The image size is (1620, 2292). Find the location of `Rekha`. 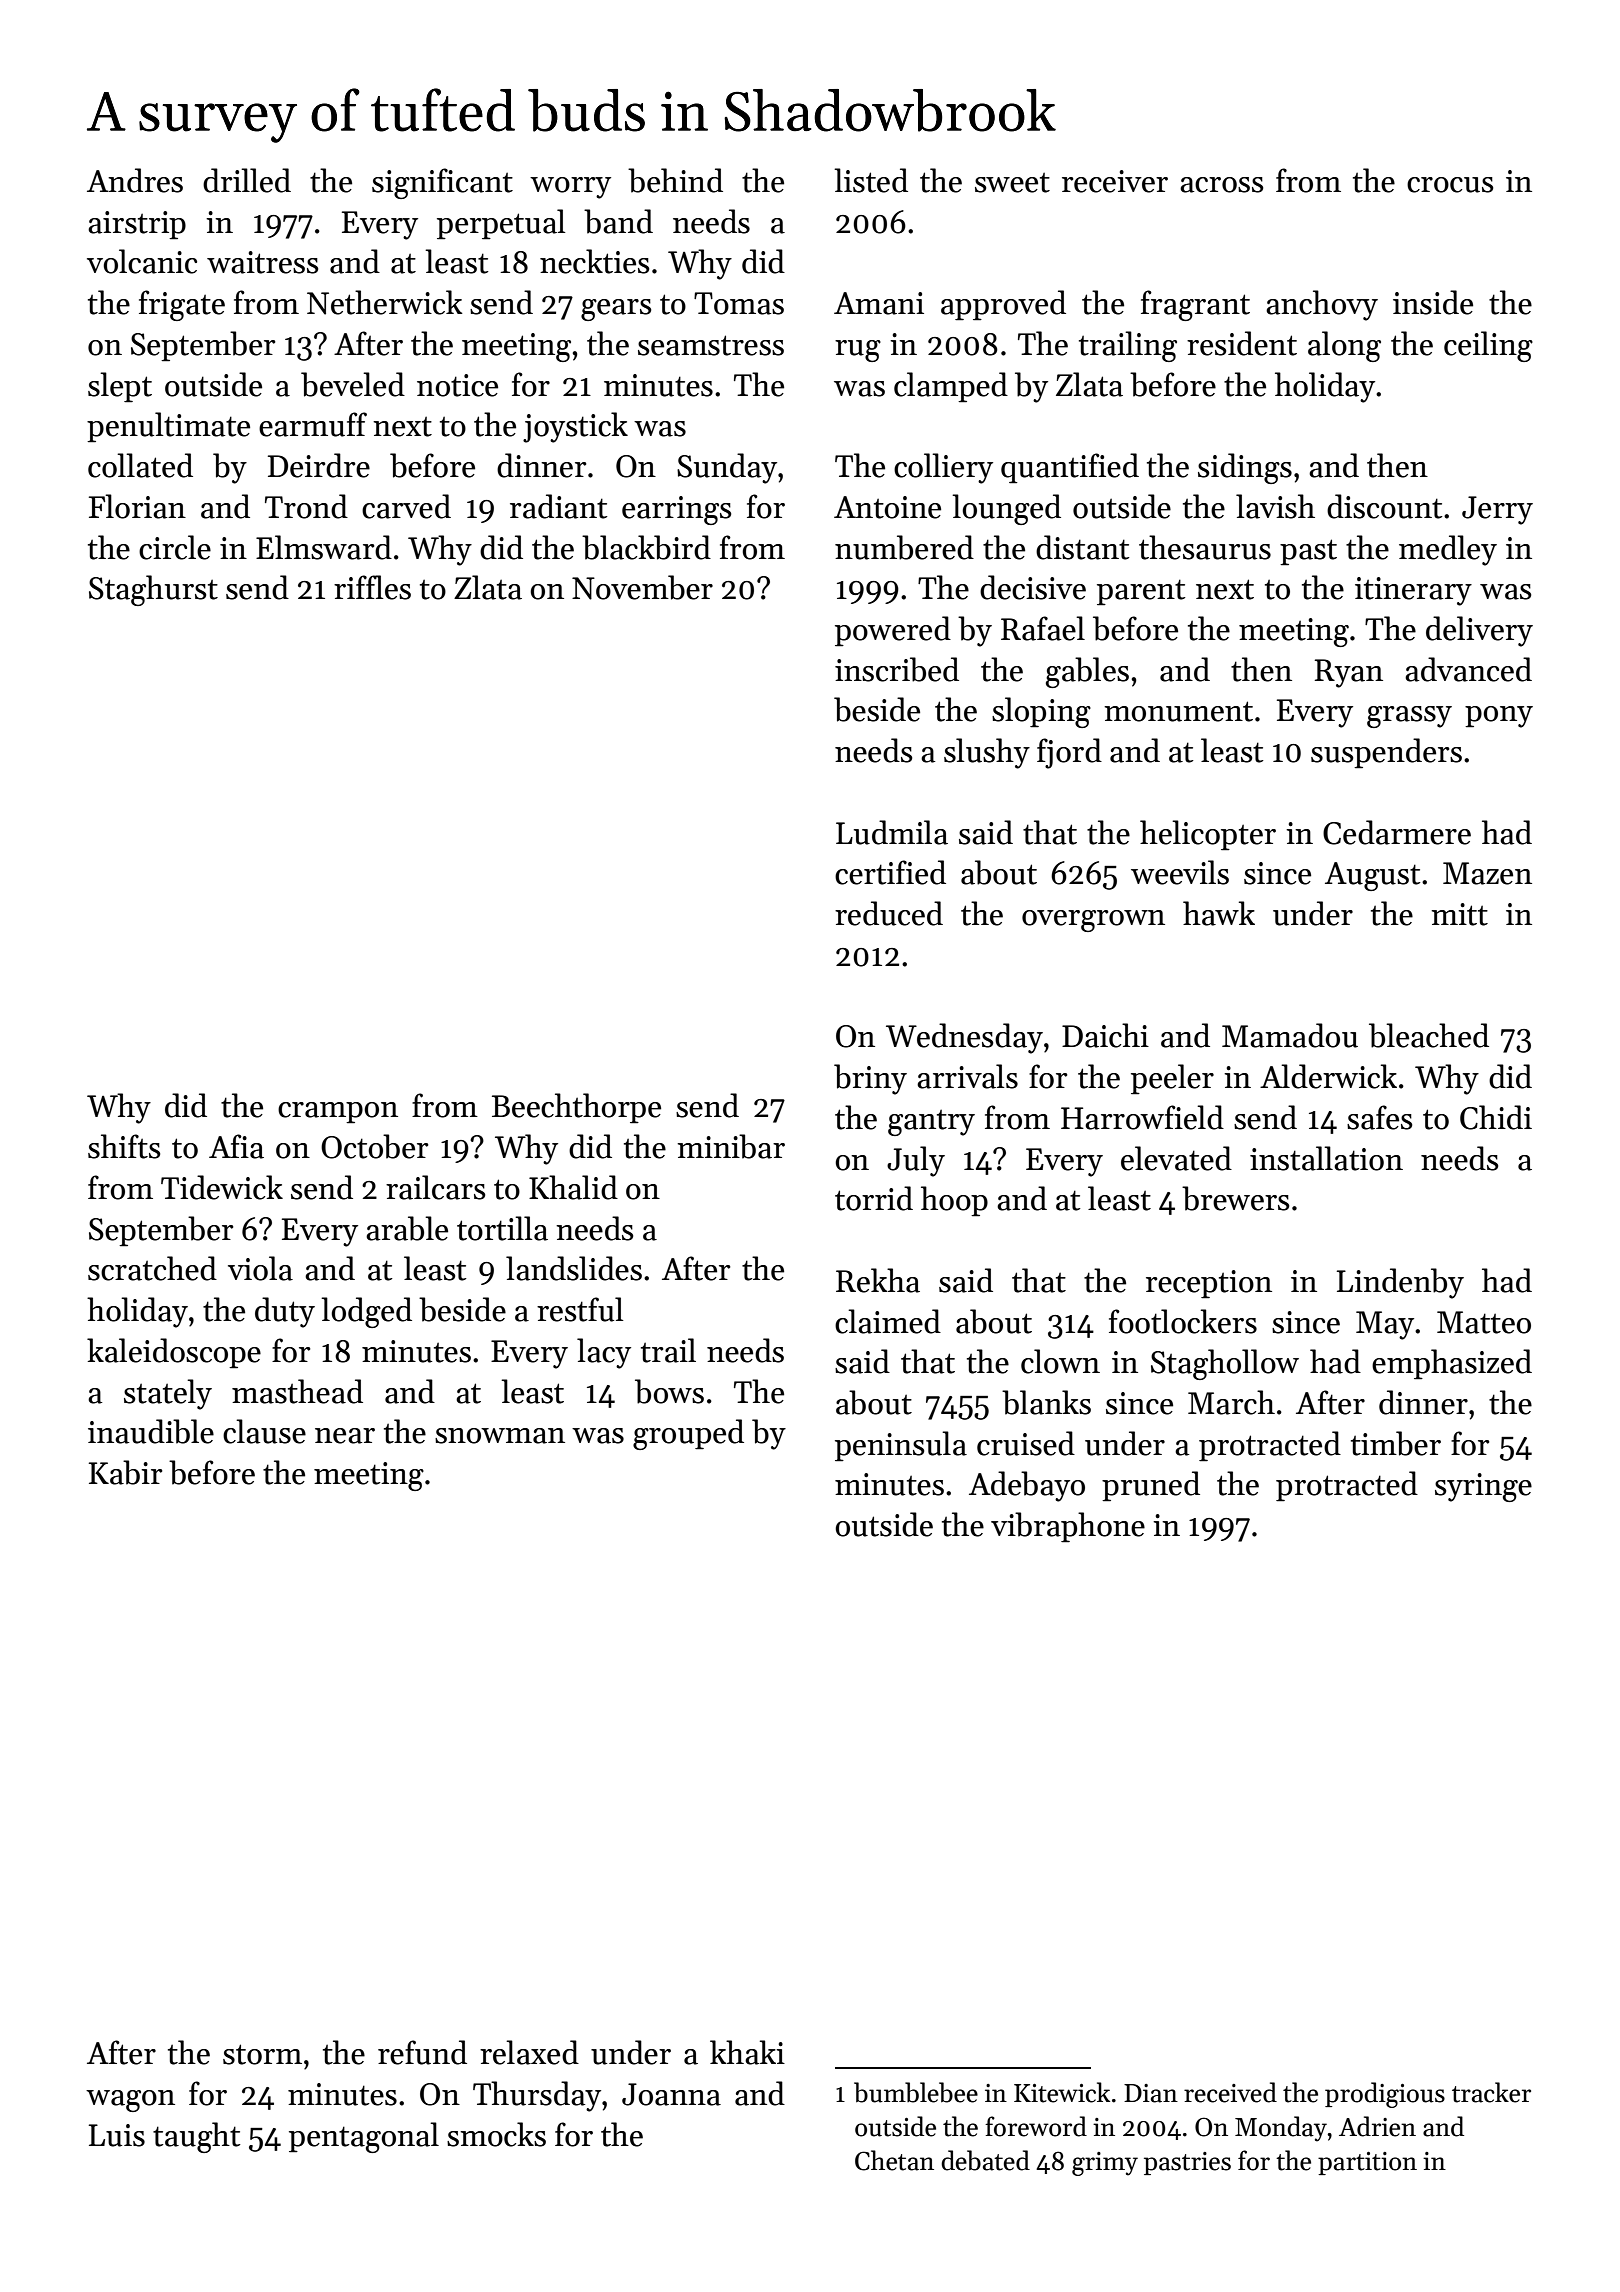

Rekha is located at coordinates (878, 1280).
